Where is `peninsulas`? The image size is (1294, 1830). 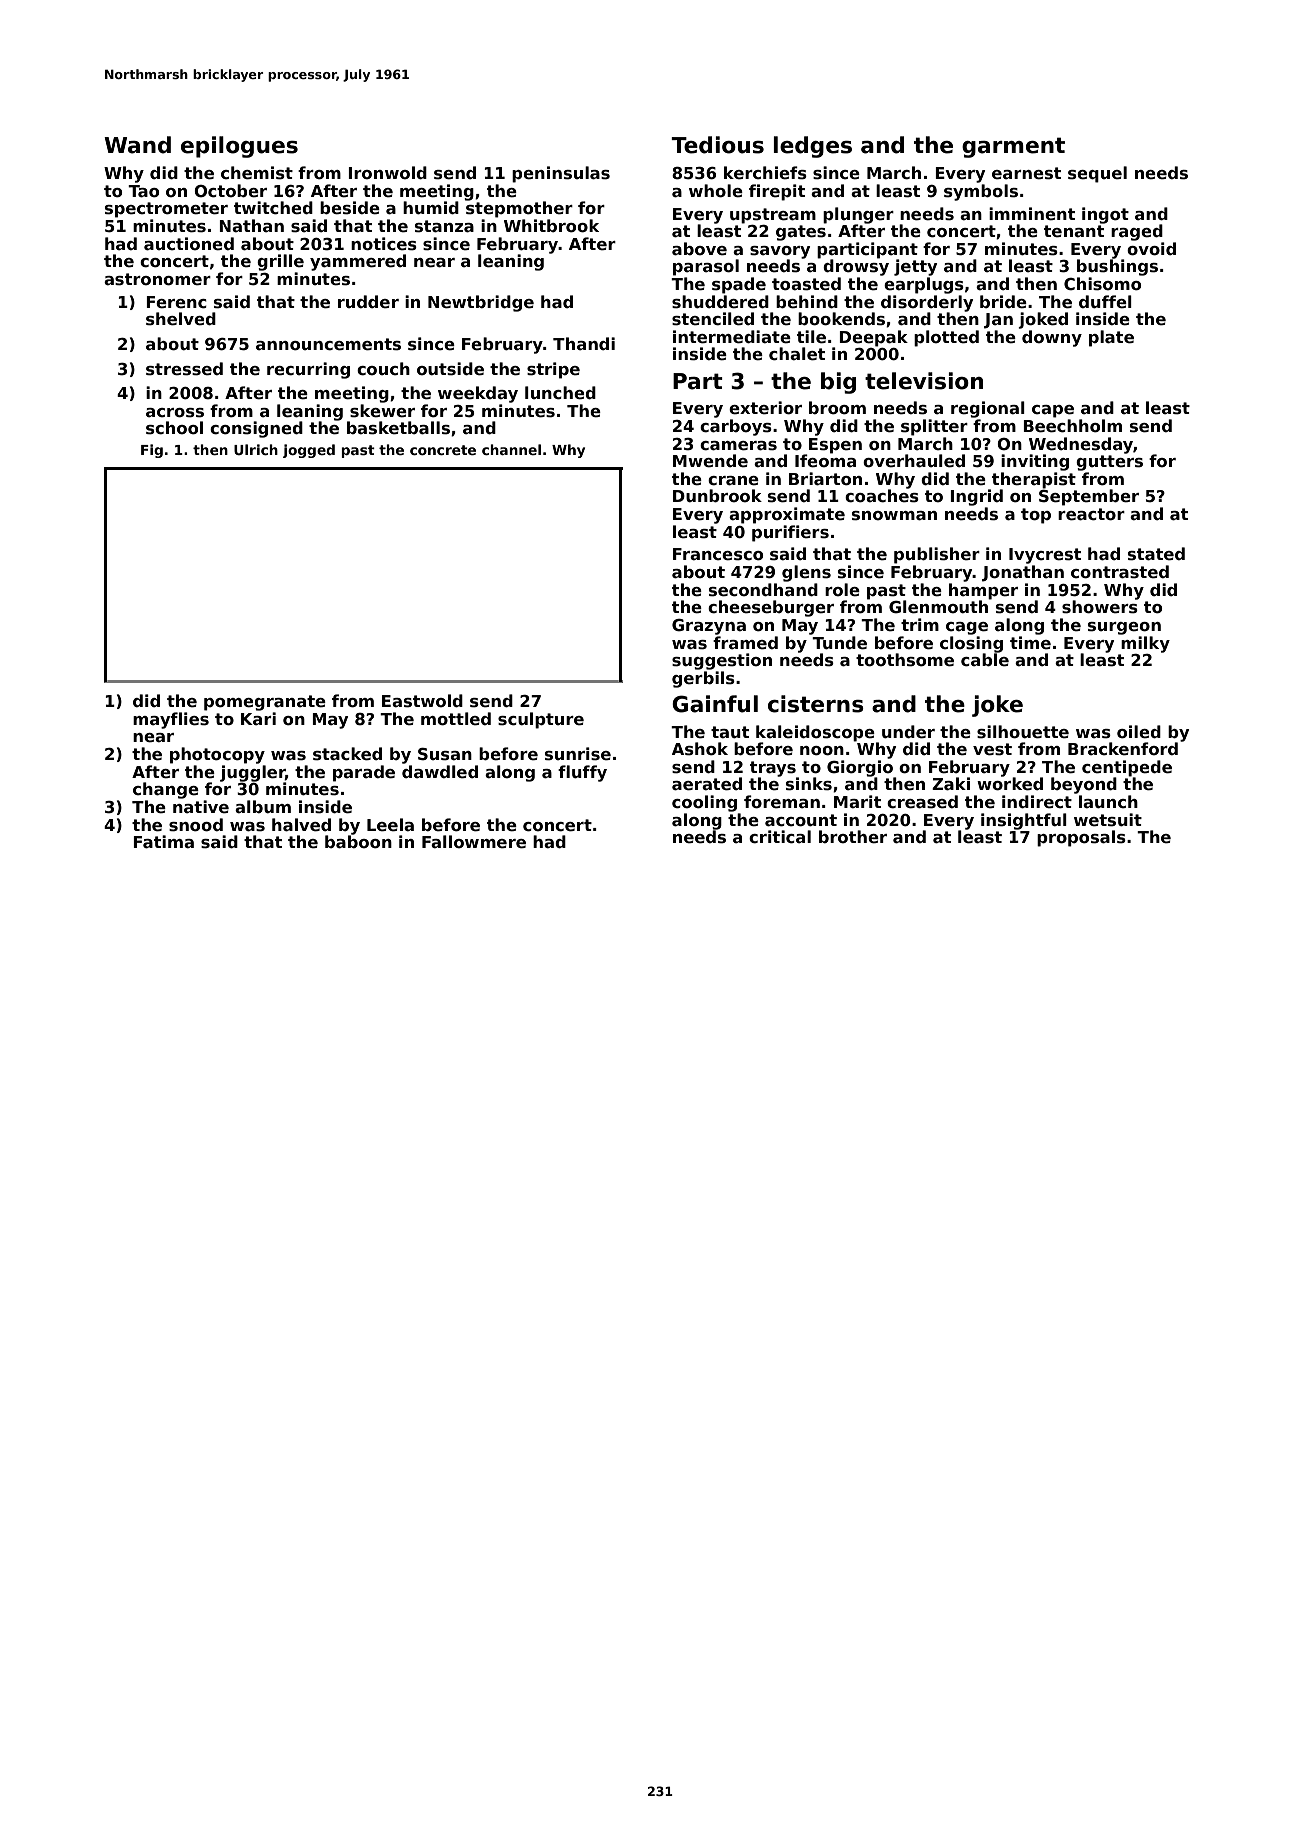
peninsulas is located at coordinates (561, 174).
